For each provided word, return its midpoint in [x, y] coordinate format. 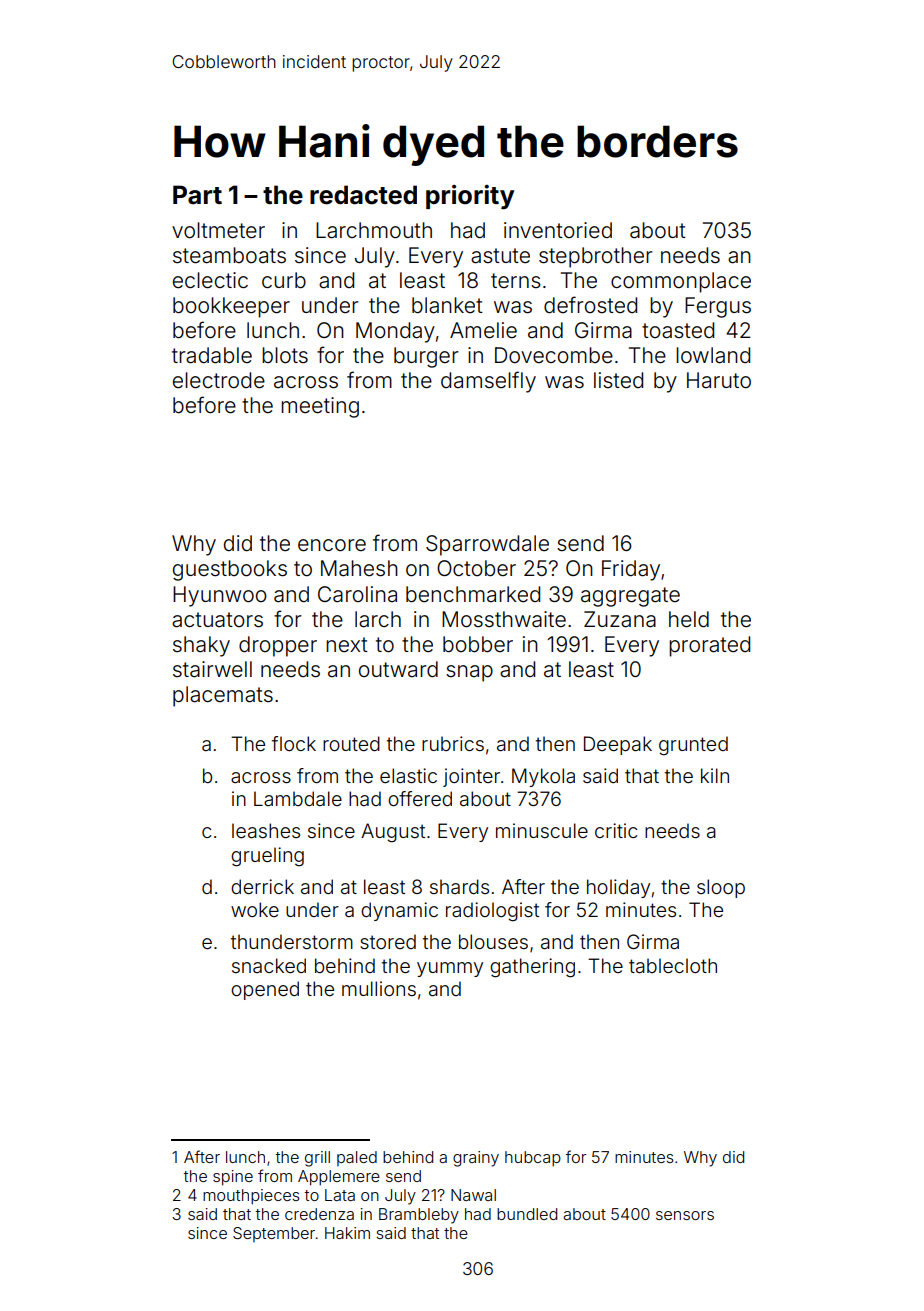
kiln [715, 775]
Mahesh [359, 568]
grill [317, 1159]
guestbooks [230, 570]
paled [357, 1158]
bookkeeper [231, 307]
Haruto [719, 380]
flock [294, 743]
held [689, 619]
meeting [320, 407]
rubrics [453, 743]
